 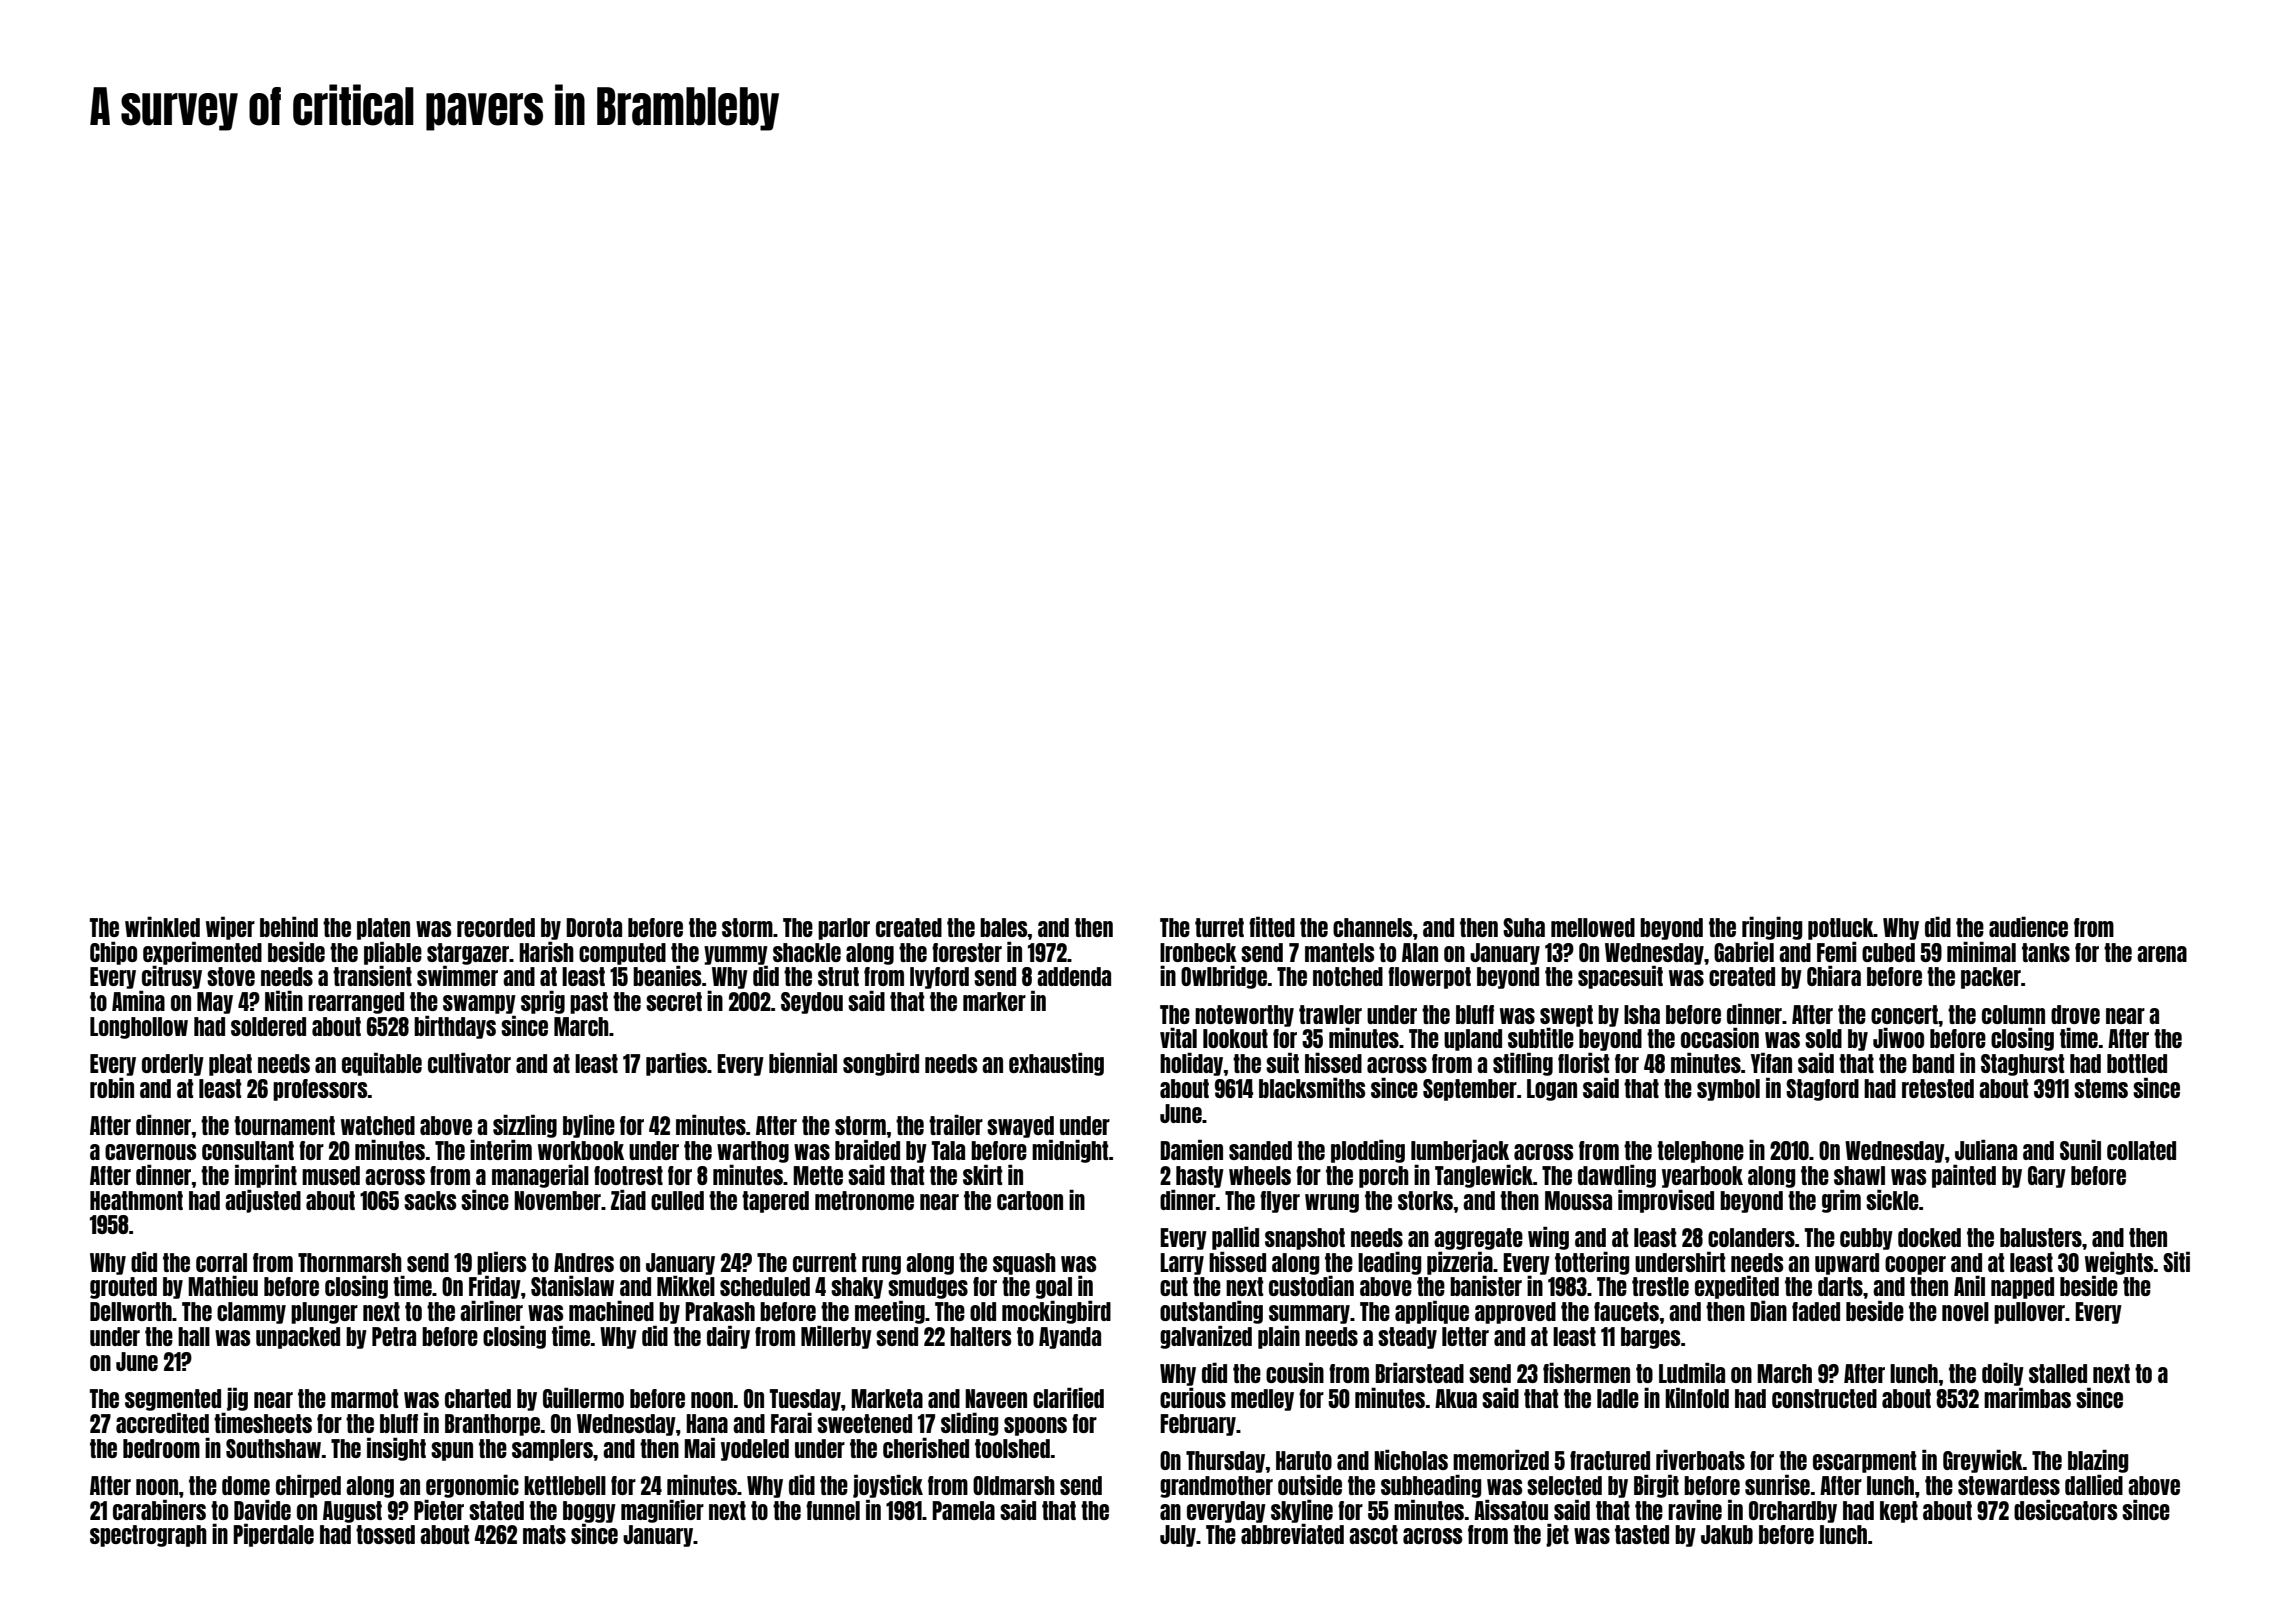 What do you see at coordinates (1004, 927) in the screenshot?
I see `bales` at bounding box center [1004, 927].
